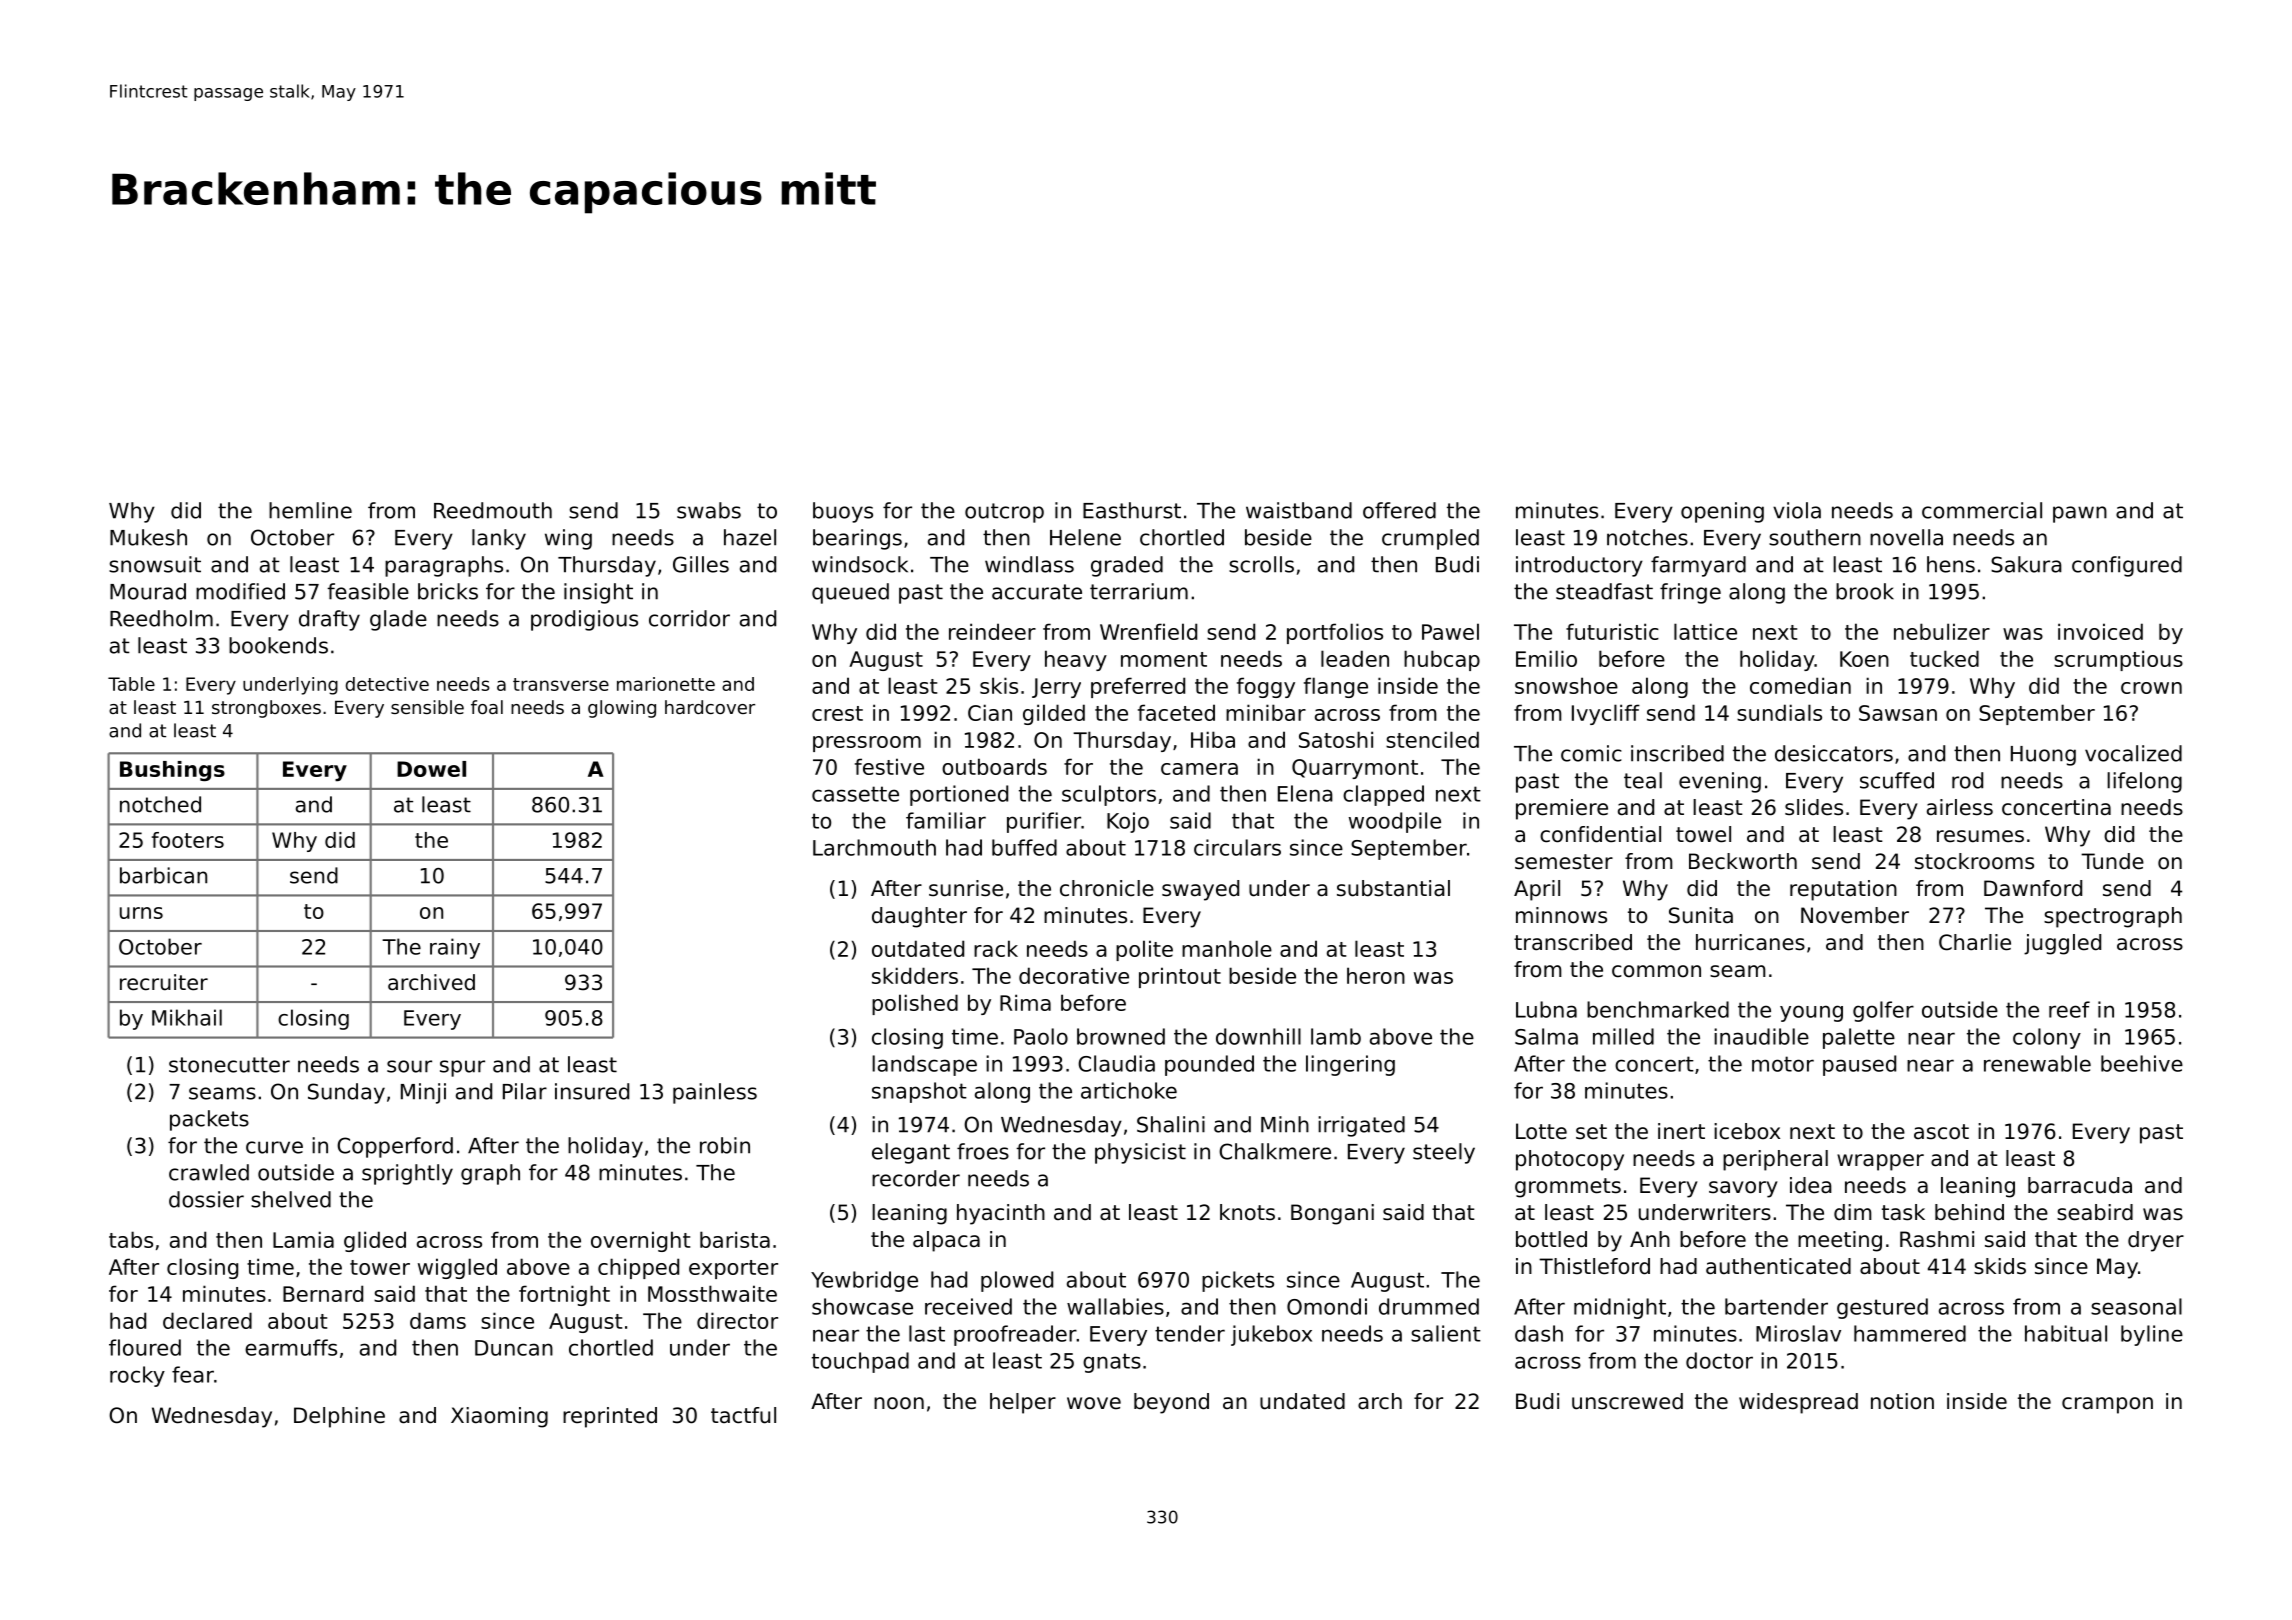 The width and height of the screenshot is (2292, 1620). I want to click on viola, so click(1797, 510).
